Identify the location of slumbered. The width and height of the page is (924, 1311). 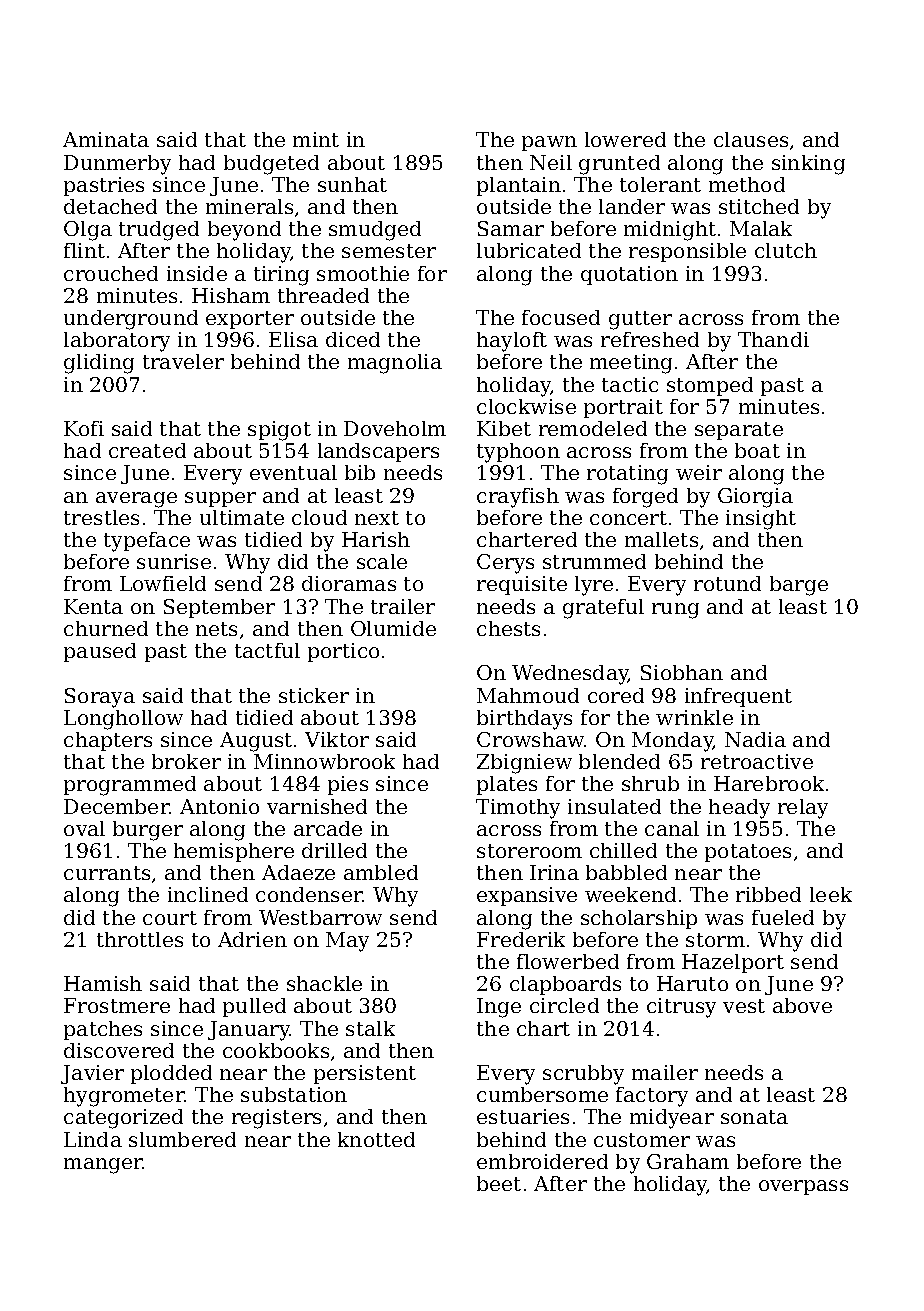
(182, 1139).
